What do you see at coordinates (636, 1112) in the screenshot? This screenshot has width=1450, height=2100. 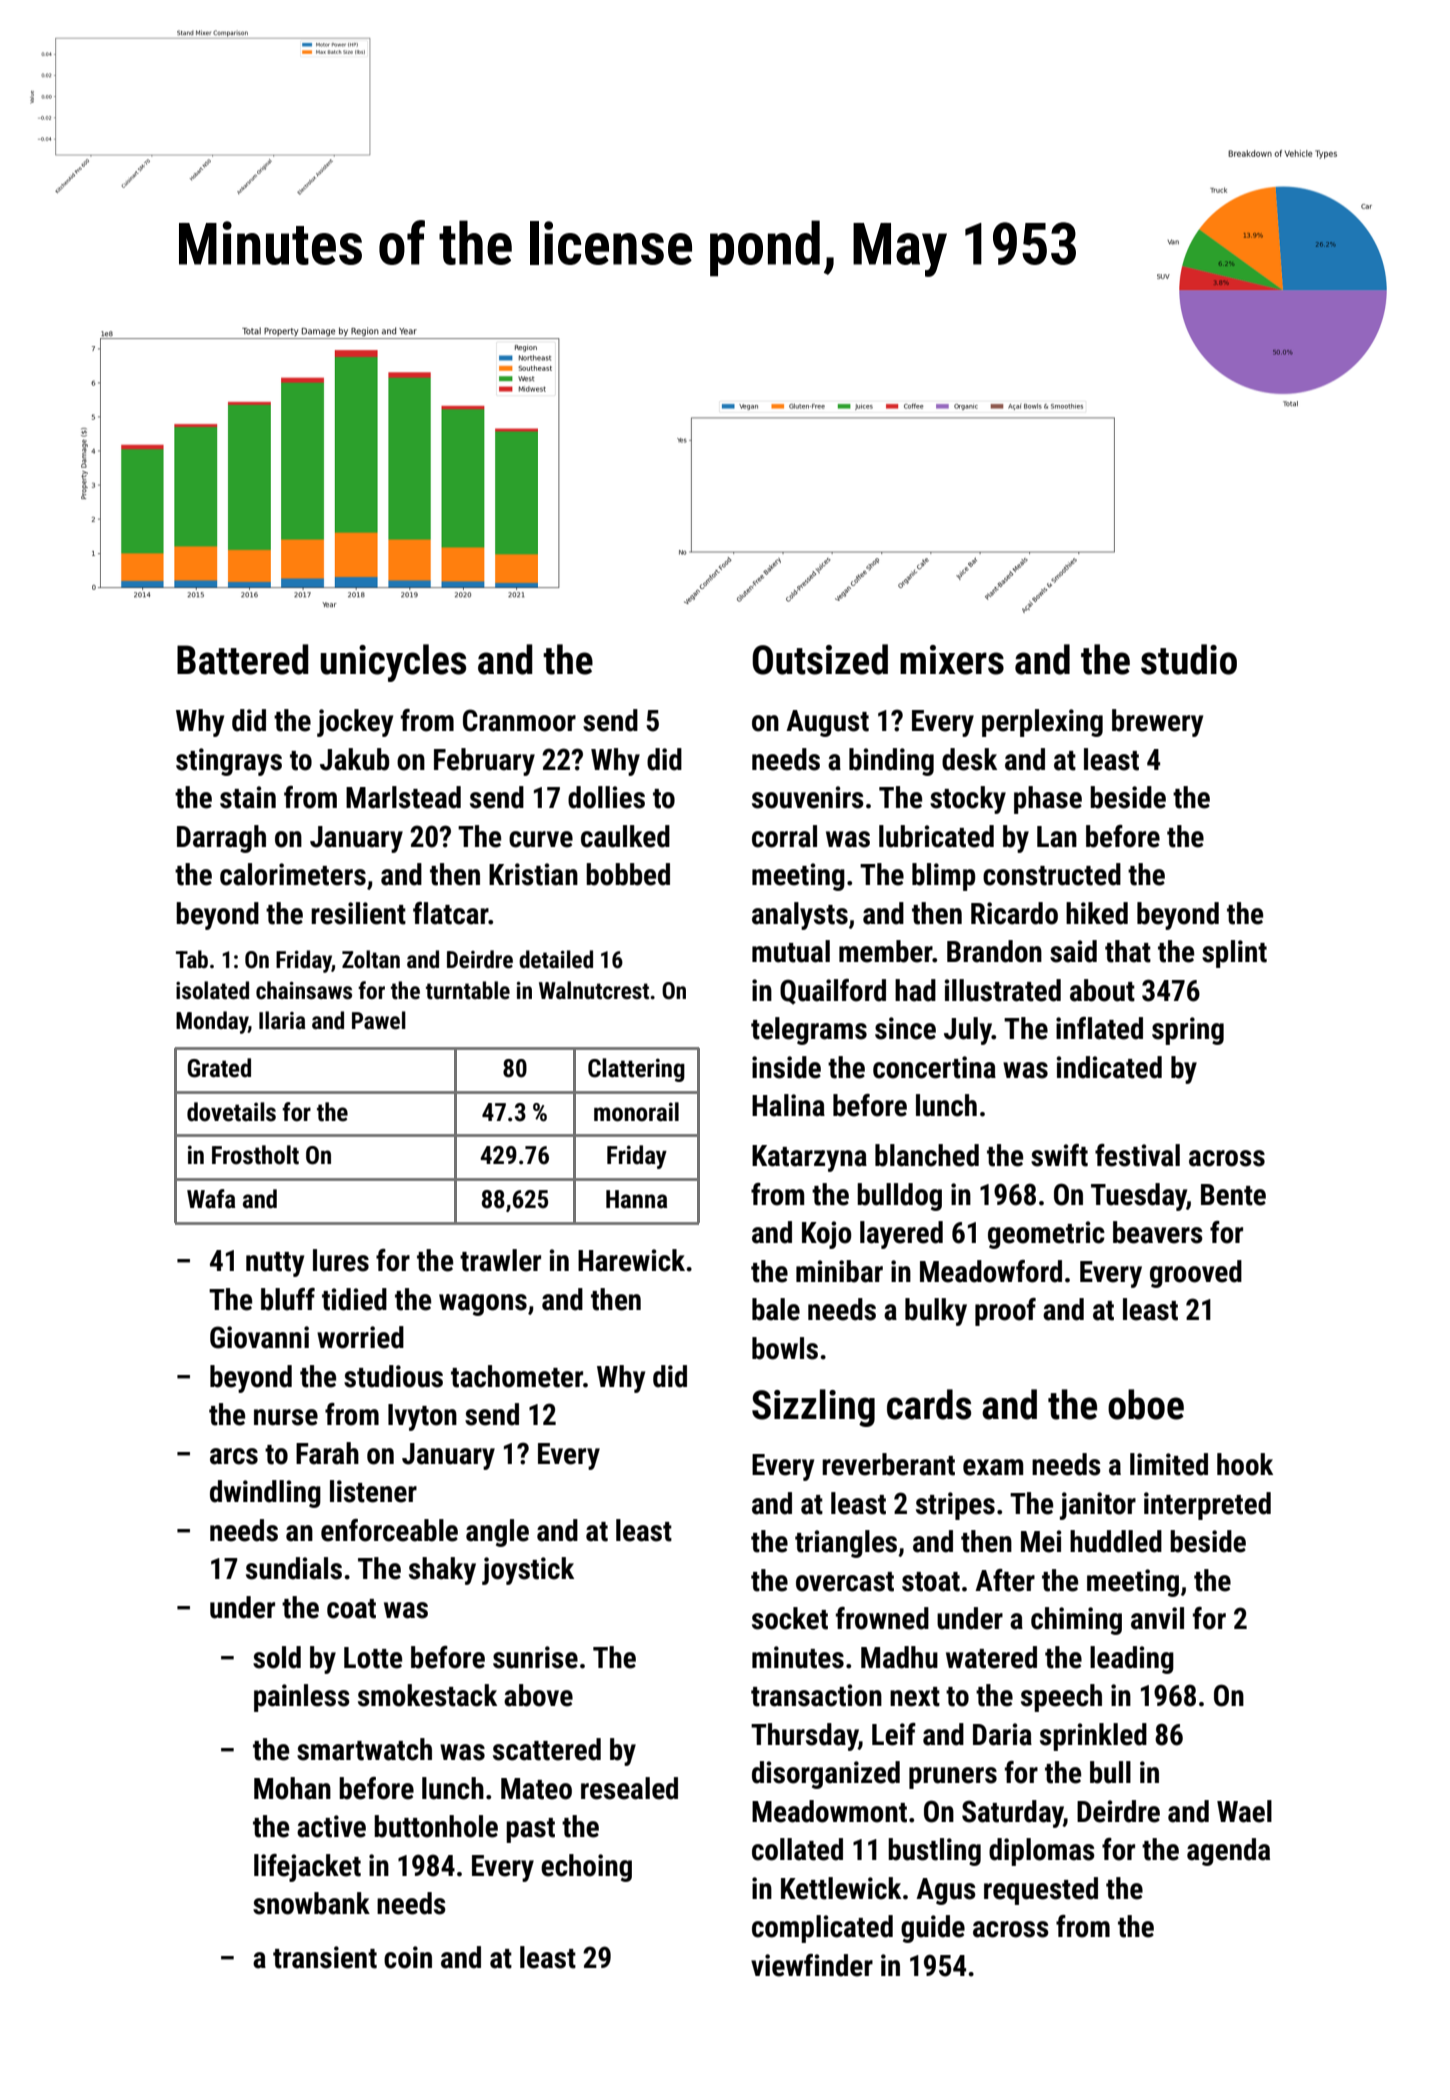 I see `monorail` at bounding box center [636, 1112].
